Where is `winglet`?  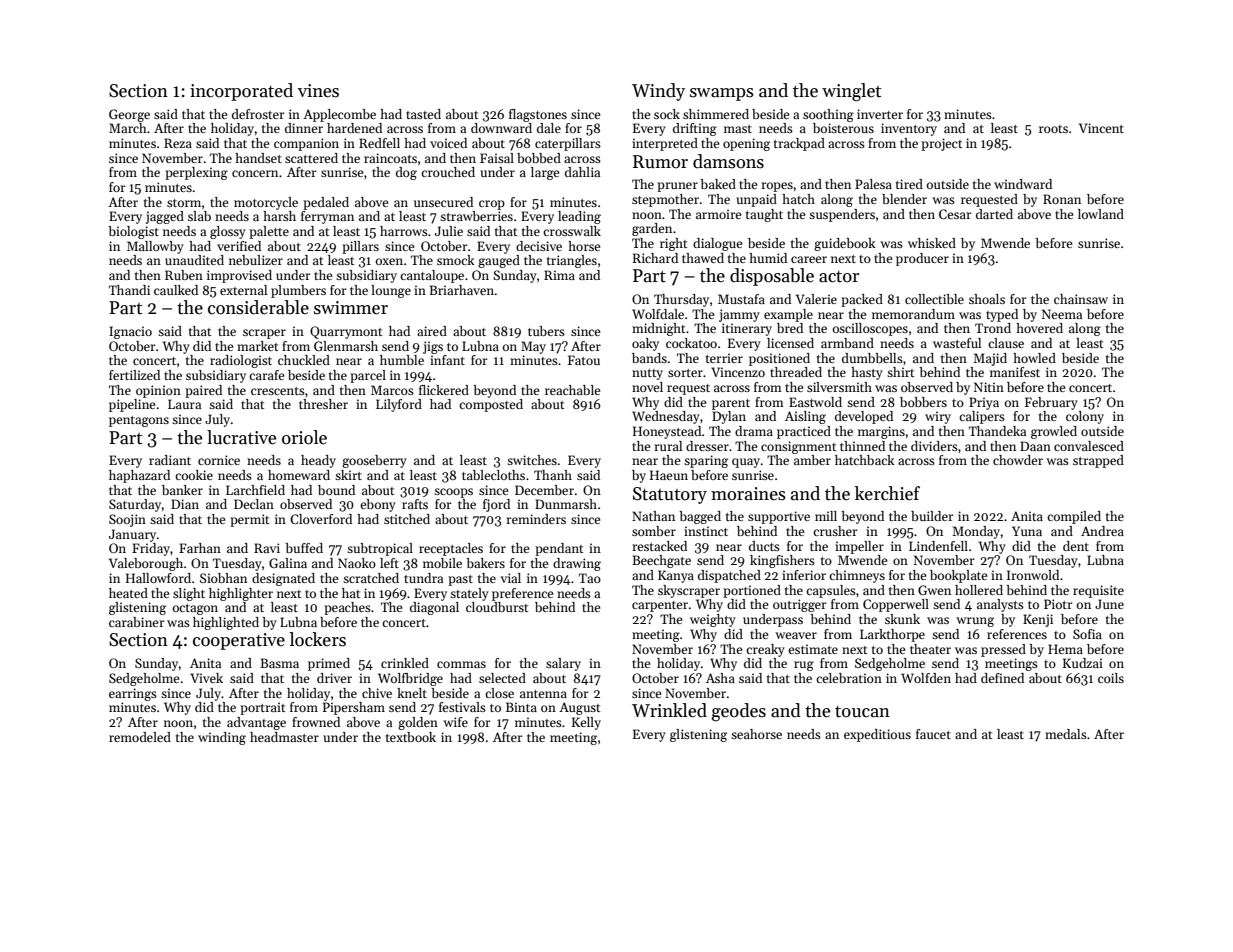
winglet is located at coordinates (851, 92).
